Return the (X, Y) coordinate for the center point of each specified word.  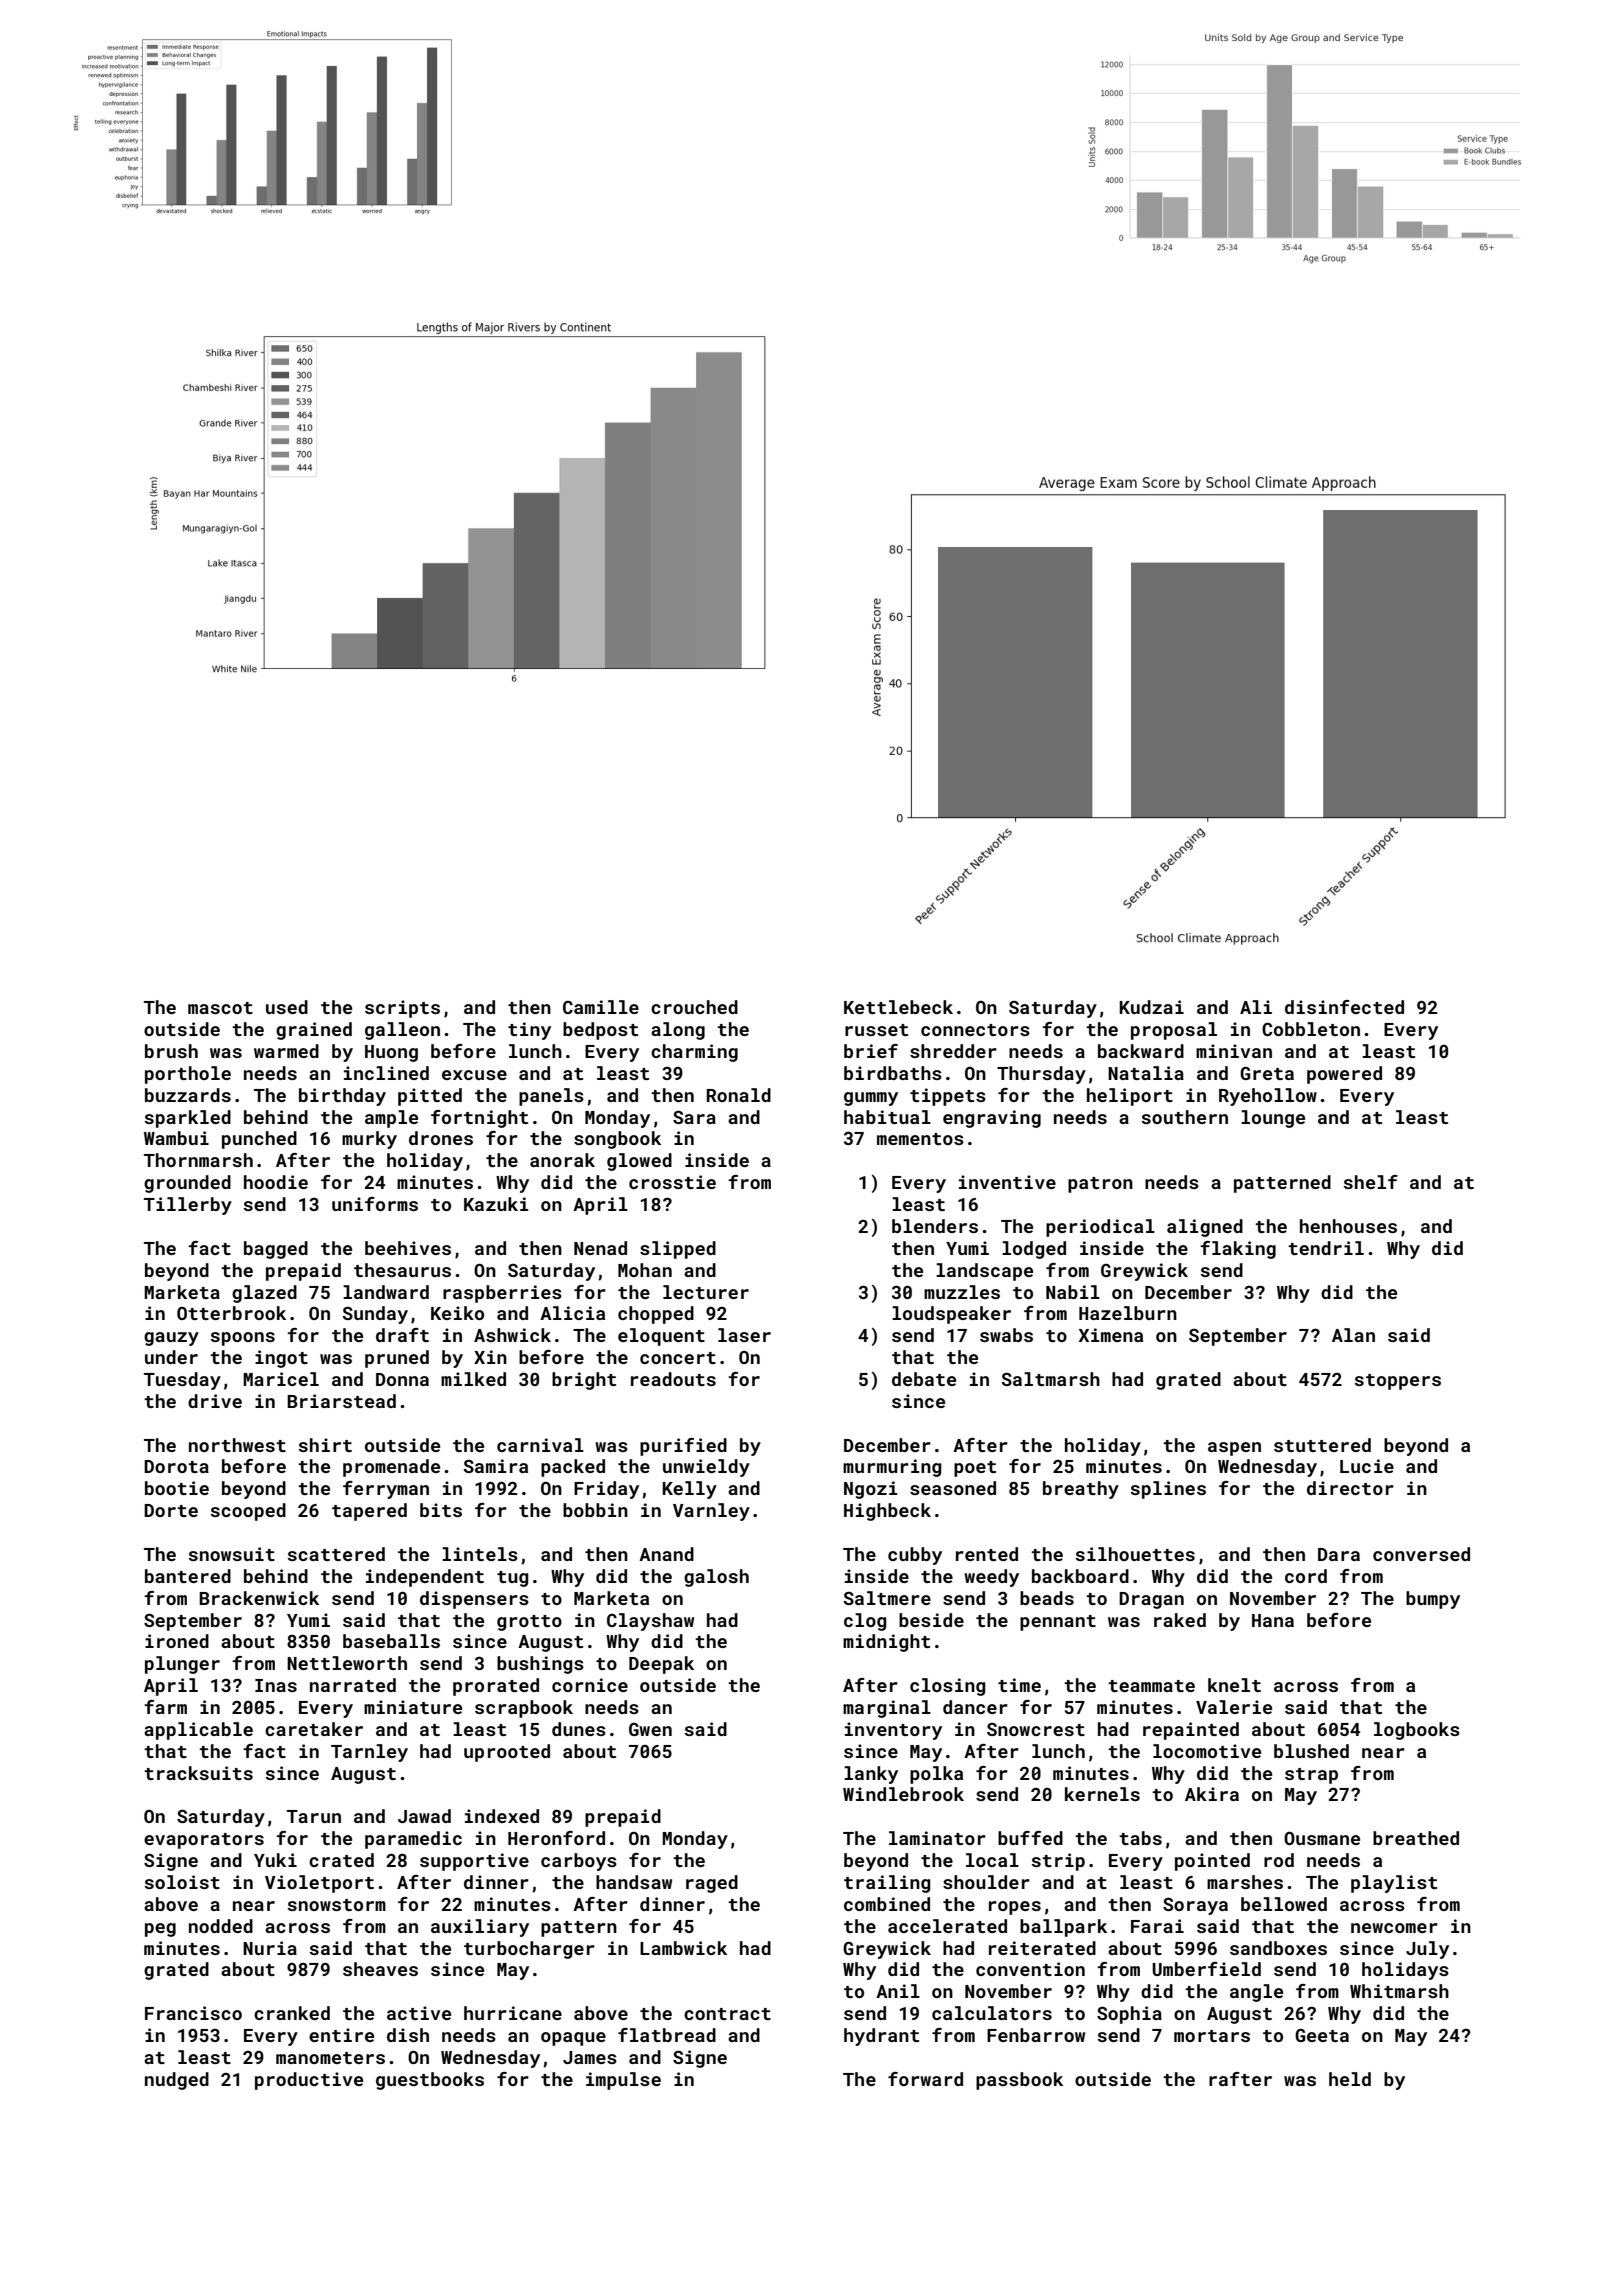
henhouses (1348, 1226)
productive (309, 2081)
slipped (678, 1250)
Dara (1339, 1554)
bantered (188, 1576)
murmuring (892, 1468)
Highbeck (887, 1512)
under (171, 1357)
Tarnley (369, 1753)
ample (391, 1119)
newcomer (1394, 1928)
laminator (937, 1838)
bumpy (1433, 1600)
